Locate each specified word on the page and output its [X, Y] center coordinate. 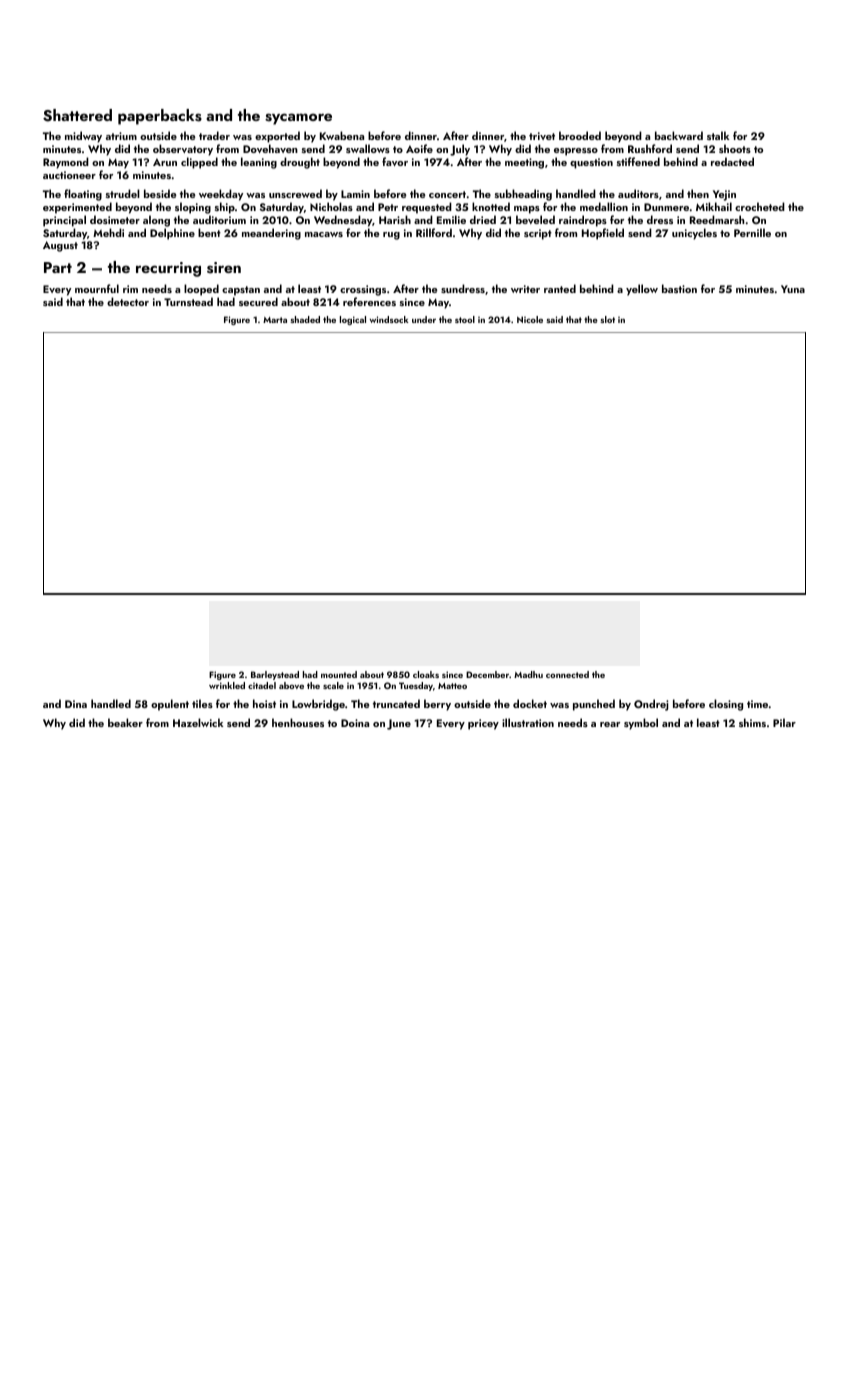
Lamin [355, 194]
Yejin [724, 195]
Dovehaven [270, 148]
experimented [77, 208]
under [424, 319]
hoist [264, 703]
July [460, 150]
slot [607, 319]
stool [465, 319]
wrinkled [227, 685]
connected [567, 674]
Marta [275, 320]
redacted [732, 161]
